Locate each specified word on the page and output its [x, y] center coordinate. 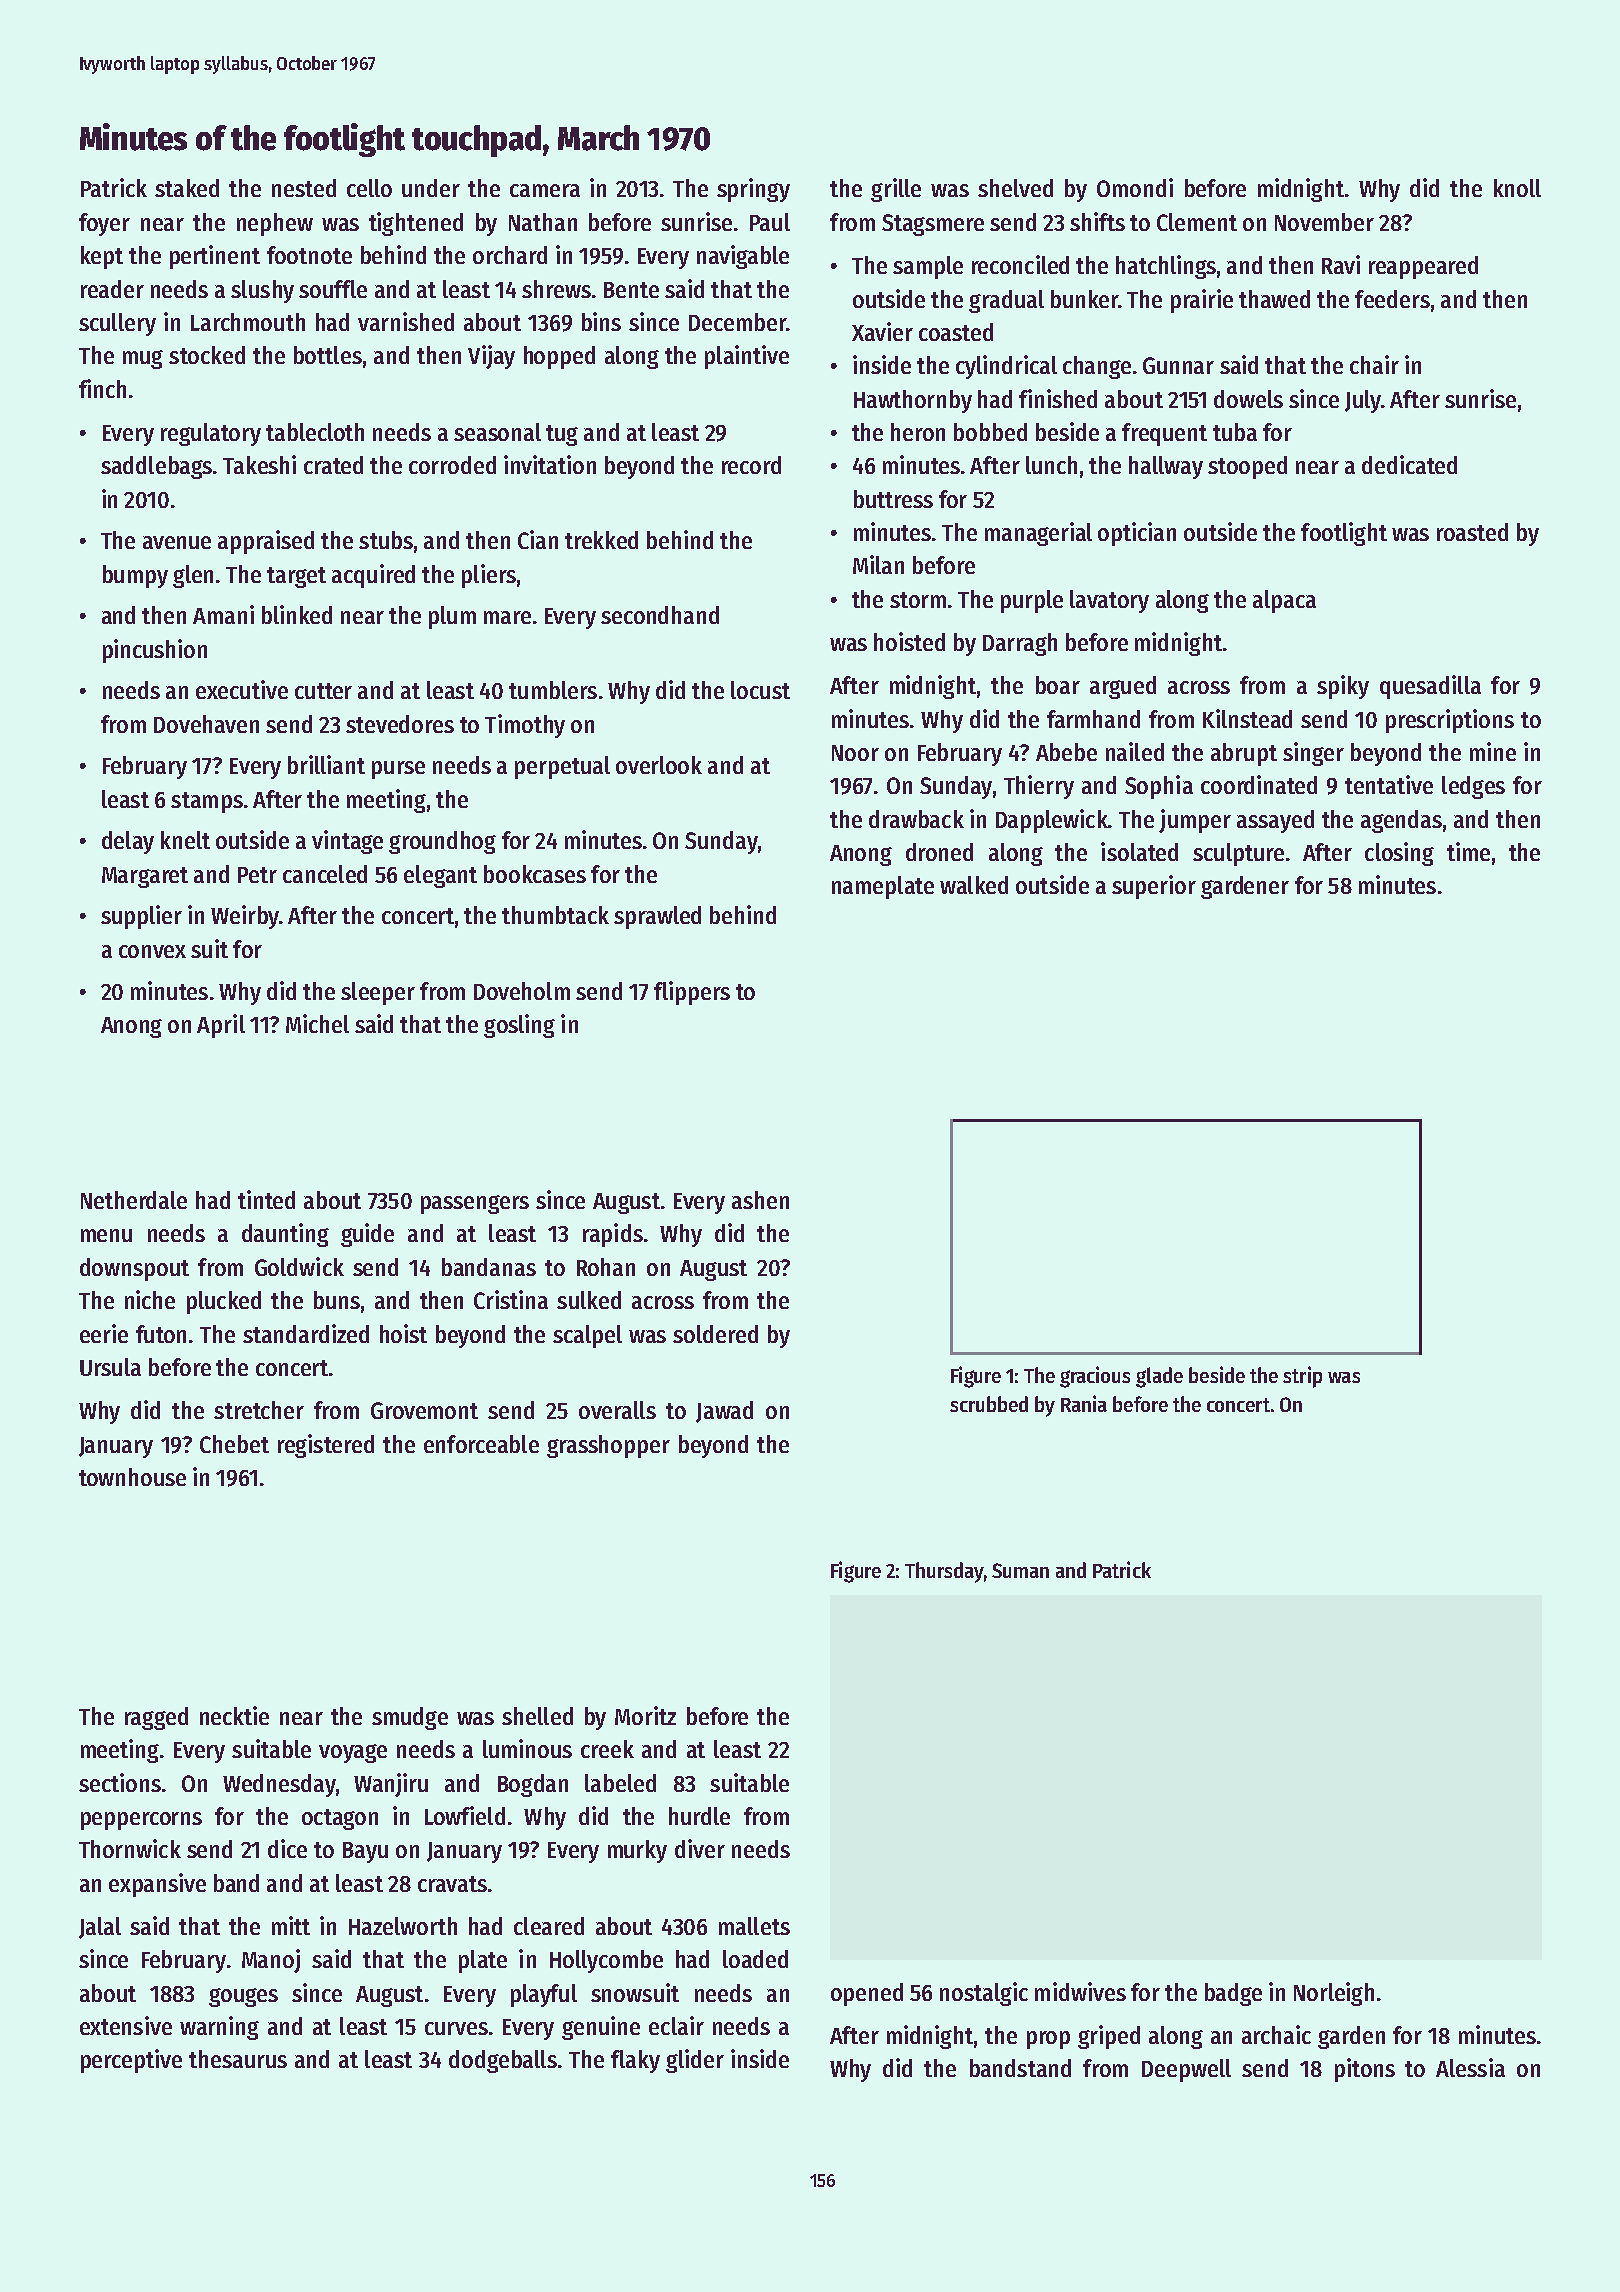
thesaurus [238, 2059]
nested [304, 188]
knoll [1517, 188]
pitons [1365, 2070]
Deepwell [1186, 2070]
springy [753, 190]
